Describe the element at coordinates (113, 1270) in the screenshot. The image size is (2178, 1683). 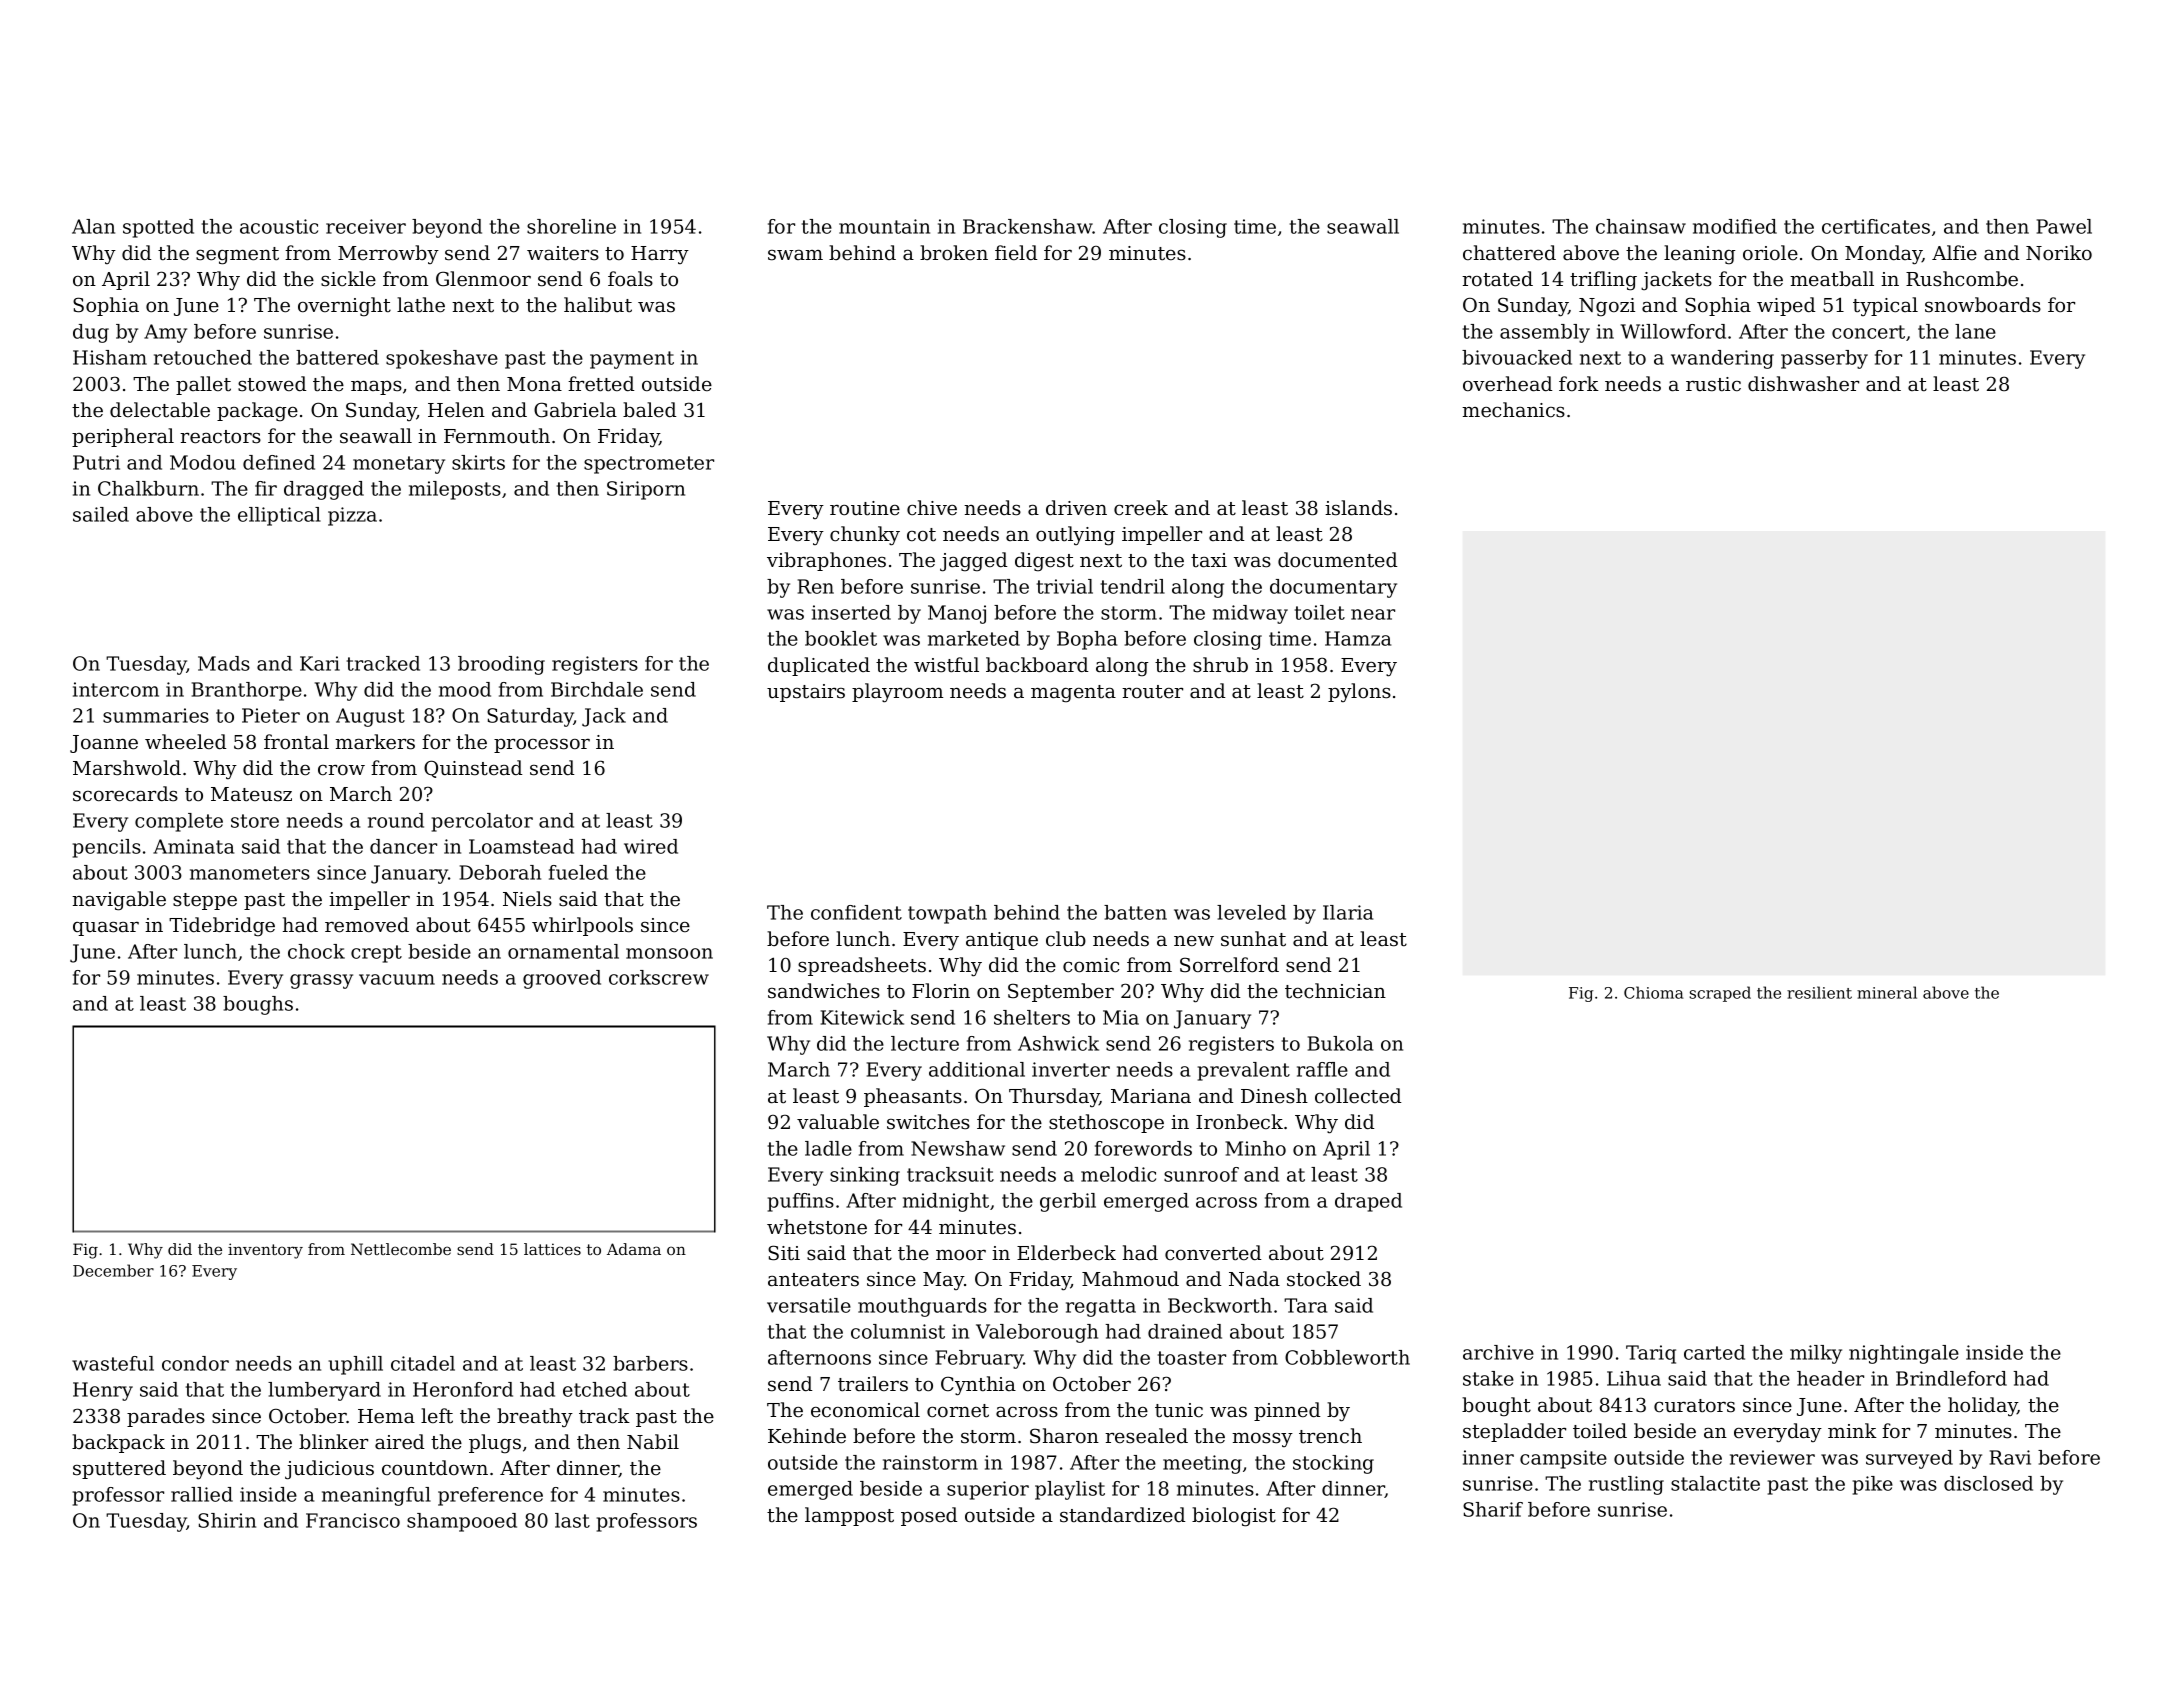
I see `December` at that location.
